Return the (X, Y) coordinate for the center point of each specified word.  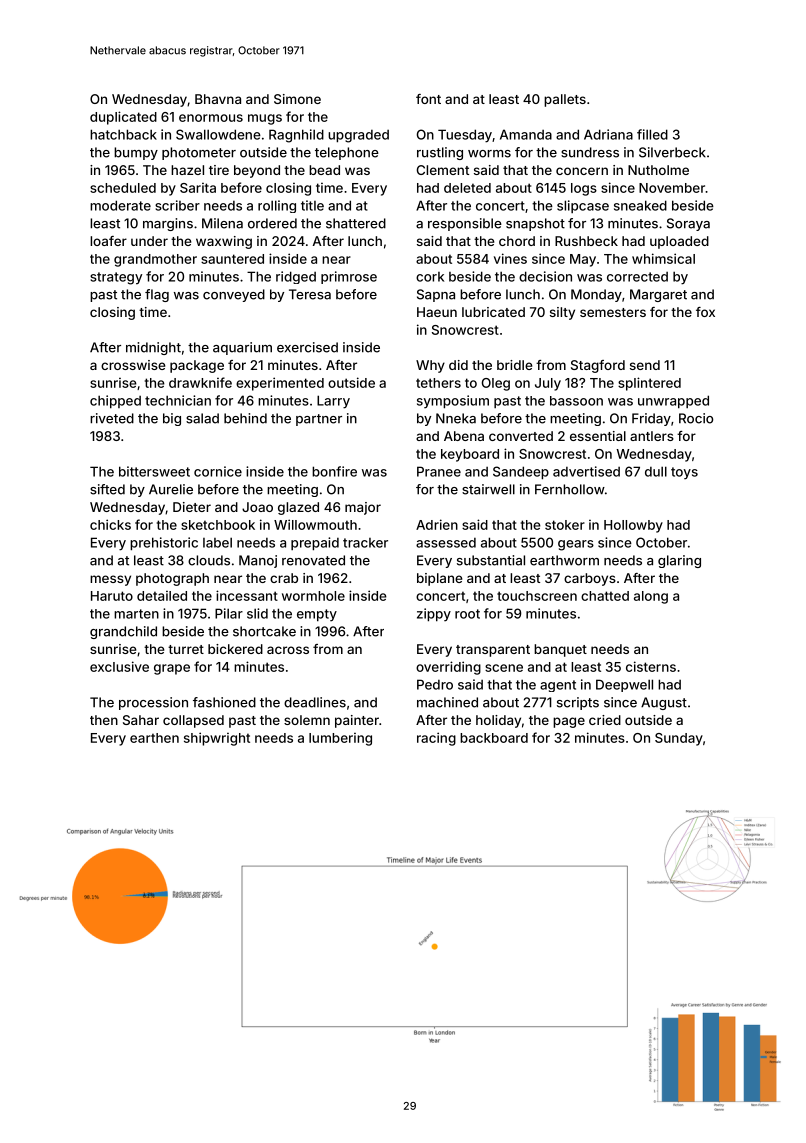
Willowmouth (315, 524)
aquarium (242, 348)
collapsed (193, 721)
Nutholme (658, 170)
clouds (209, 560)
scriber (177, 205)
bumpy (136, 153)
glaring (679, 561)
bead (324, 170)
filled (652, 134)
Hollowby (633, 526)
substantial (491, 560)
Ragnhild (296, 136)
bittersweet (154, 471)
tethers (438, 383)
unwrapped (673, 402)
